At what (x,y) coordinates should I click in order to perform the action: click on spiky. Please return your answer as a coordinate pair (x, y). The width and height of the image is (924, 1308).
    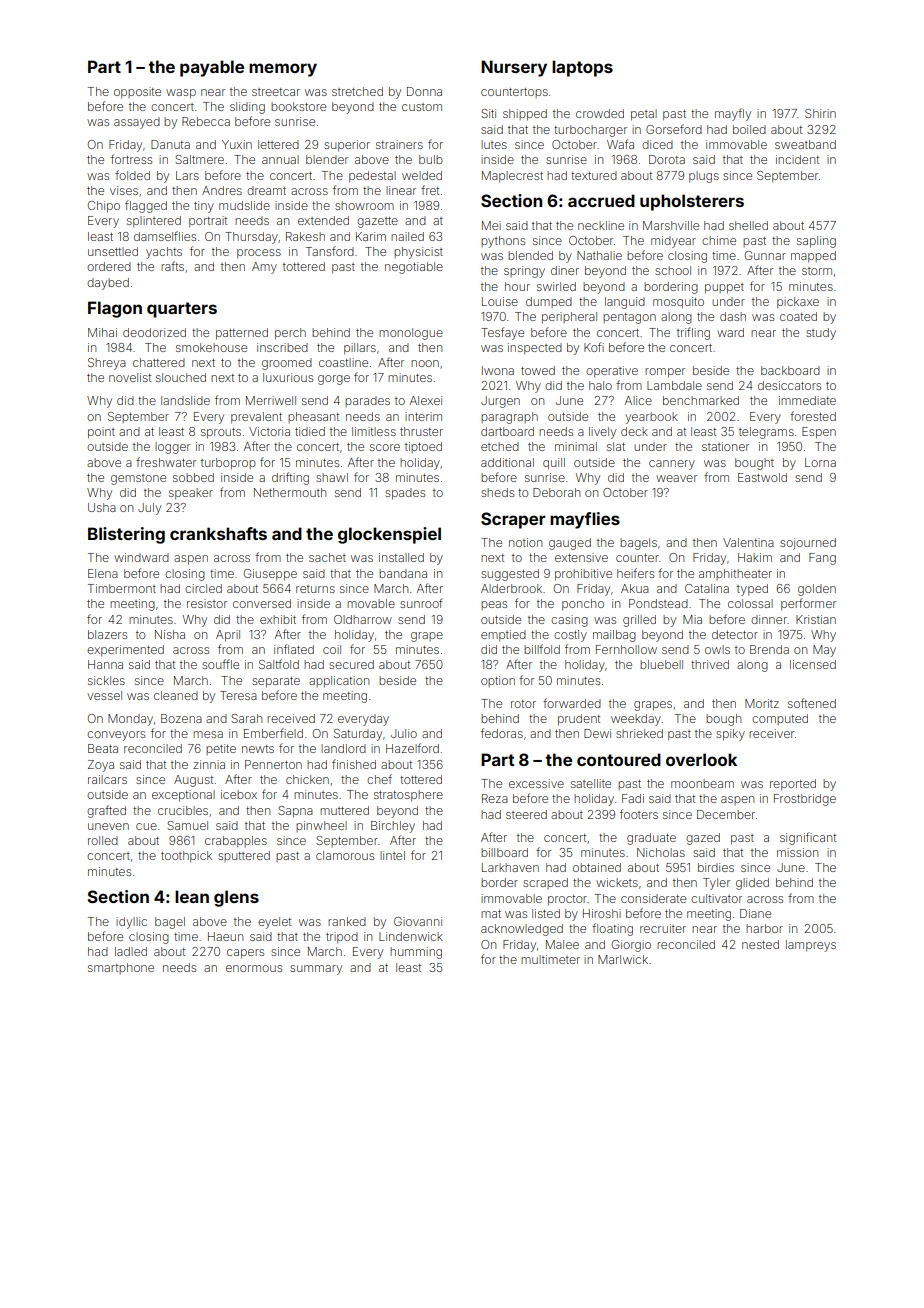
    Looking at the image, I should click on (730, 735).
